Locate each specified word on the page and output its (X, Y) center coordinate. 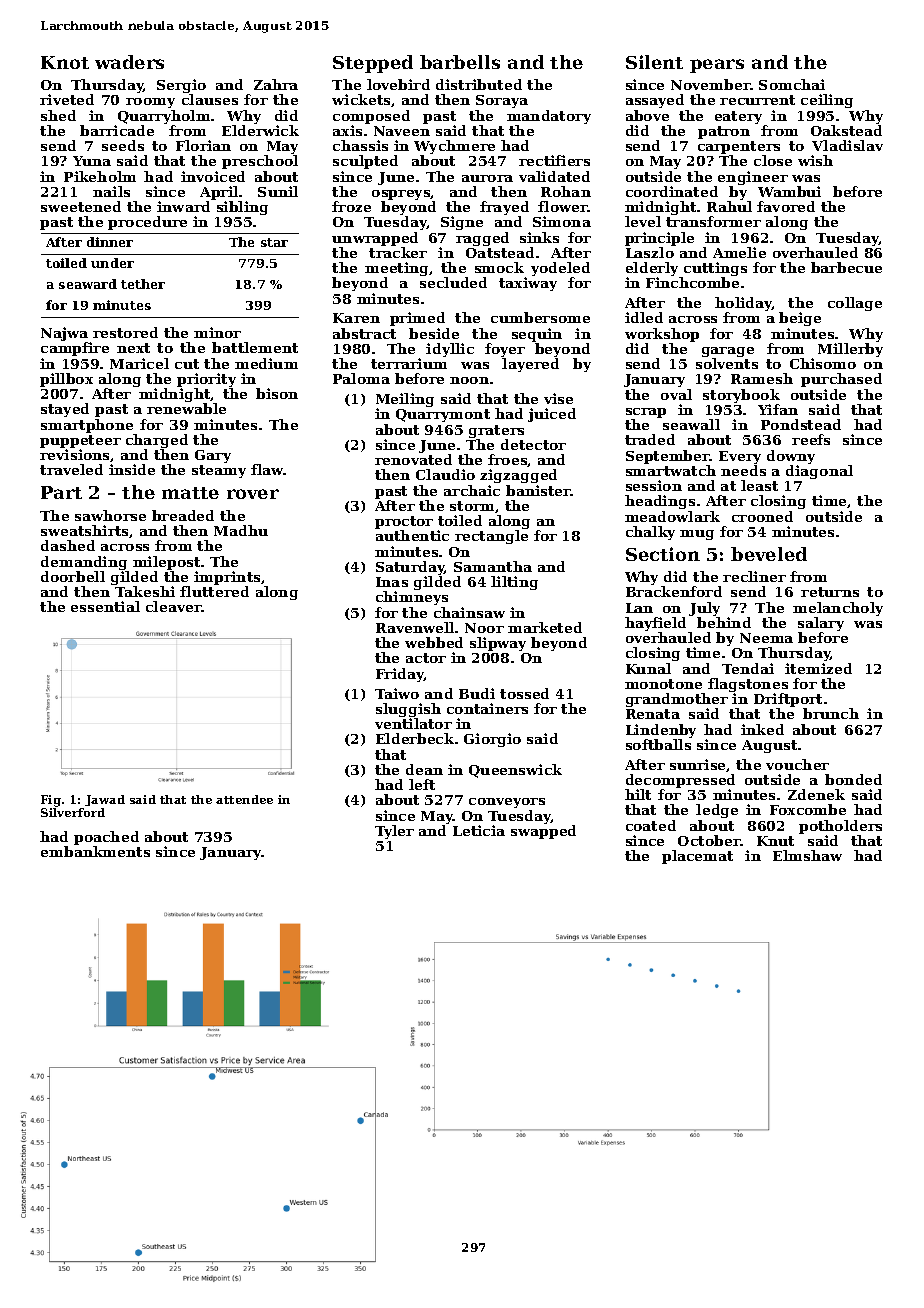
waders (129, 62)
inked (762, 729)
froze (351, 206)
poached (106, 838)
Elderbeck (415, 738)
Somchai (792, 84)
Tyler (394, 832)
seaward (88, 284)
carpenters (739, 147)
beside (434, 333)
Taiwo (397, 693)
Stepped (373, 64)
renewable (186, 408)
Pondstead (801, 424)
